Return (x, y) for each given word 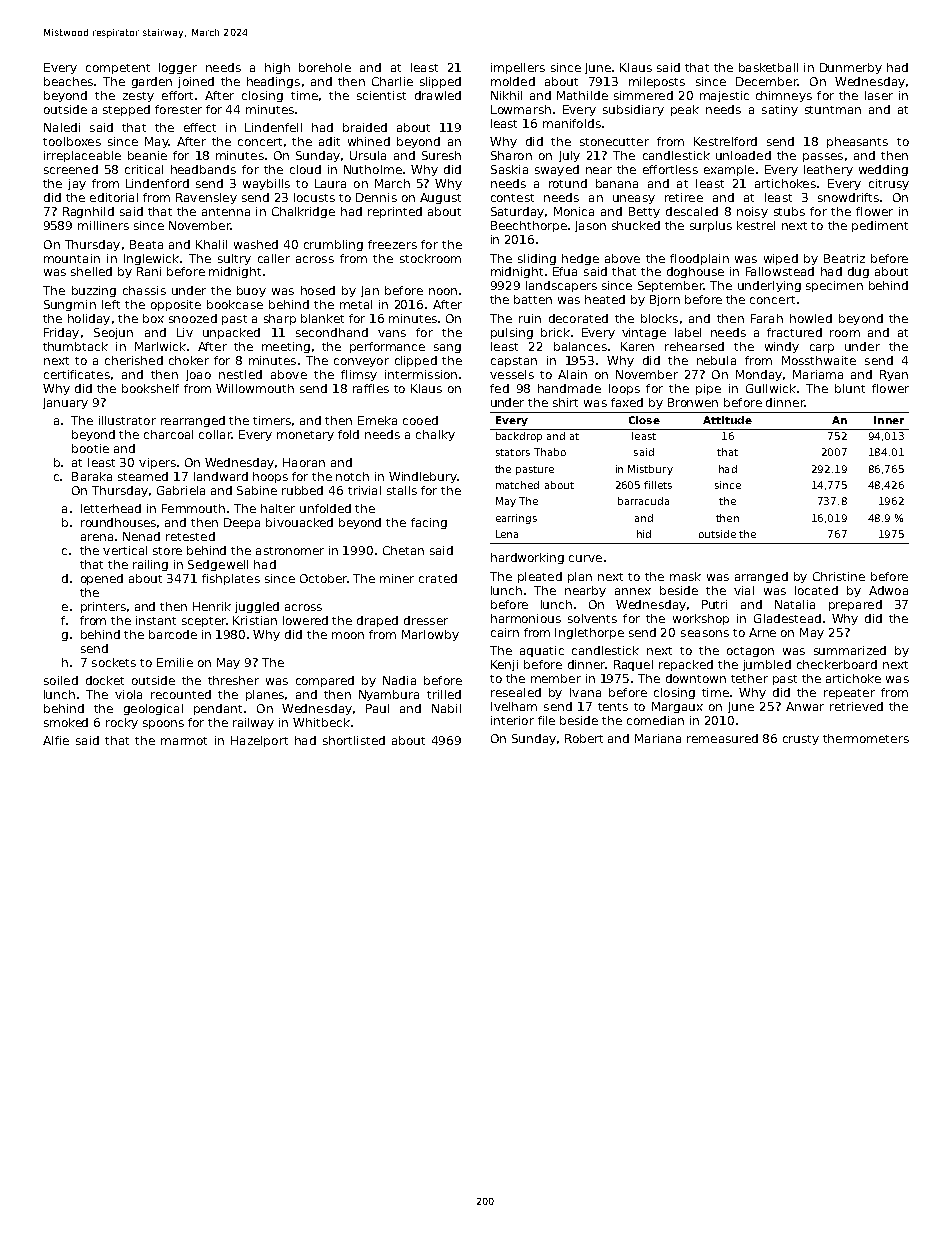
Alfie (56, 740)
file (546, 720)
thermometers (866, 738)
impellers (518, 68)
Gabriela (181, 490)
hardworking (527, 558)
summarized (850, 650)
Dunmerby (851, 68)
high (277, 68)
